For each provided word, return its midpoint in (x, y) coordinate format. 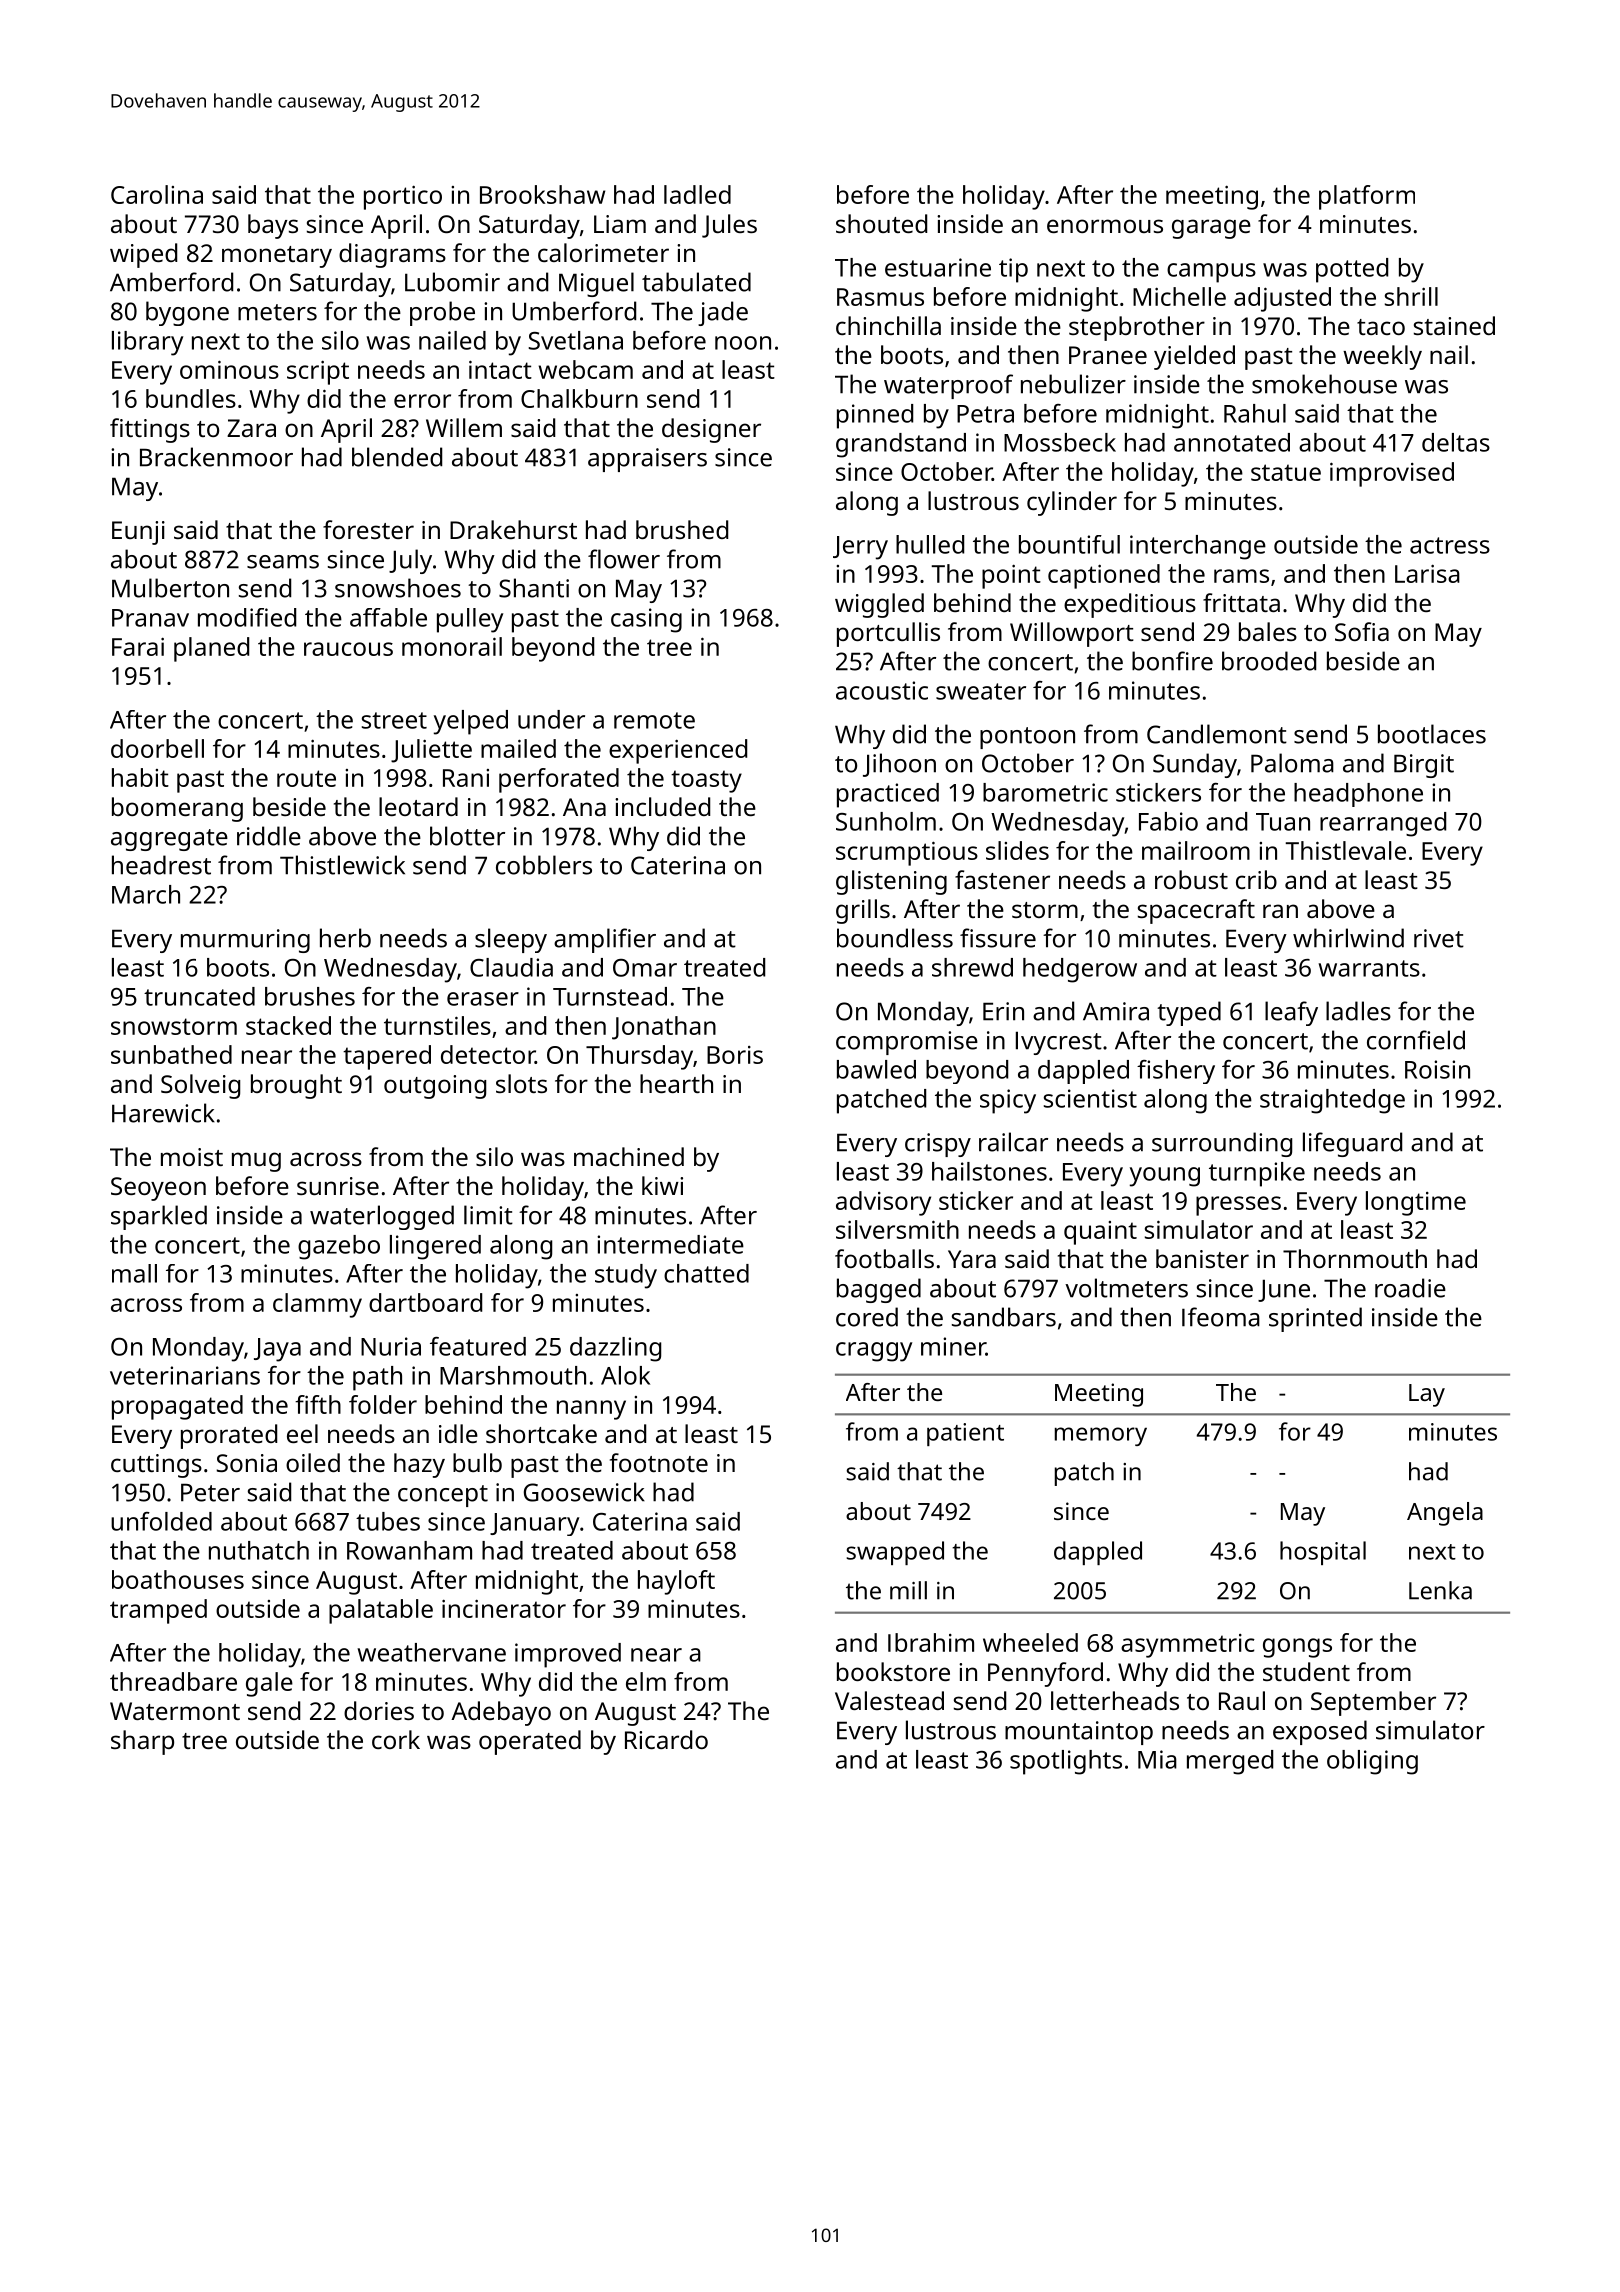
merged (1230, 1762)
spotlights (1066, 1762)
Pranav (150, 618)
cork (396, 1739)
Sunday (1195, 765)
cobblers (544, 865)
